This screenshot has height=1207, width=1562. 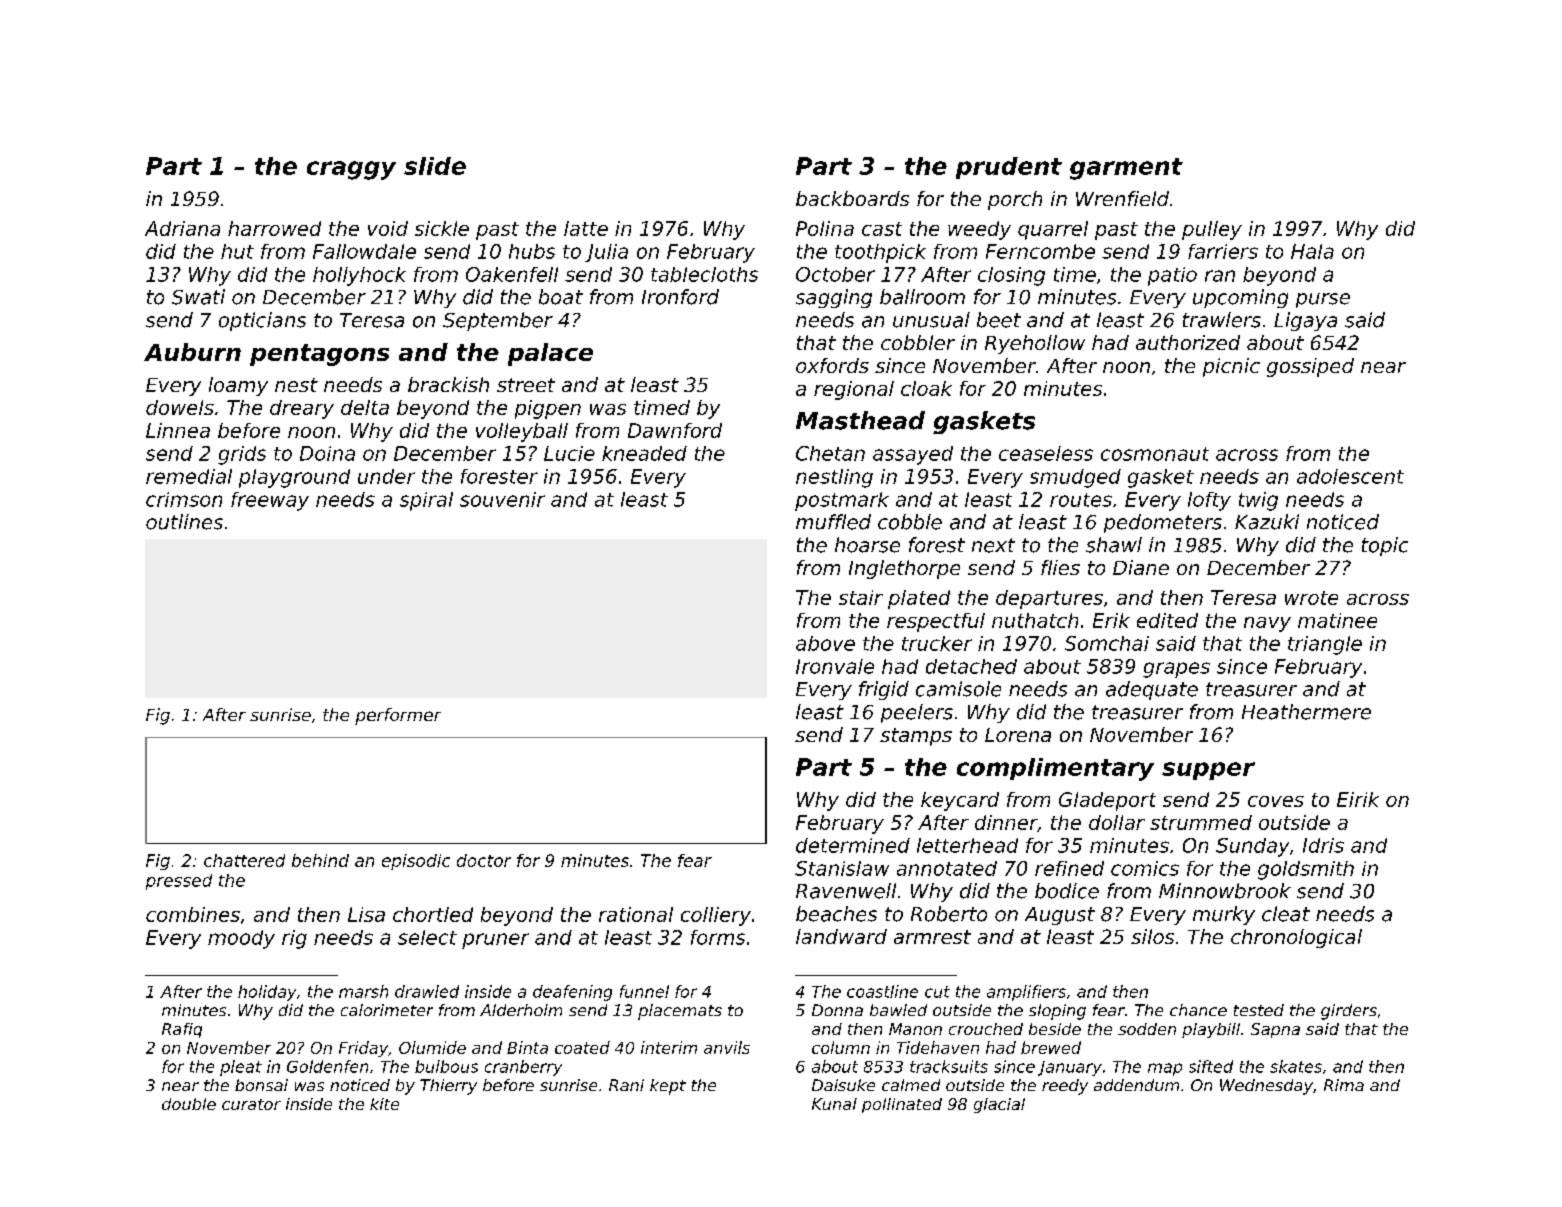 I want to click on kite, so click(x=384, y=1104).
